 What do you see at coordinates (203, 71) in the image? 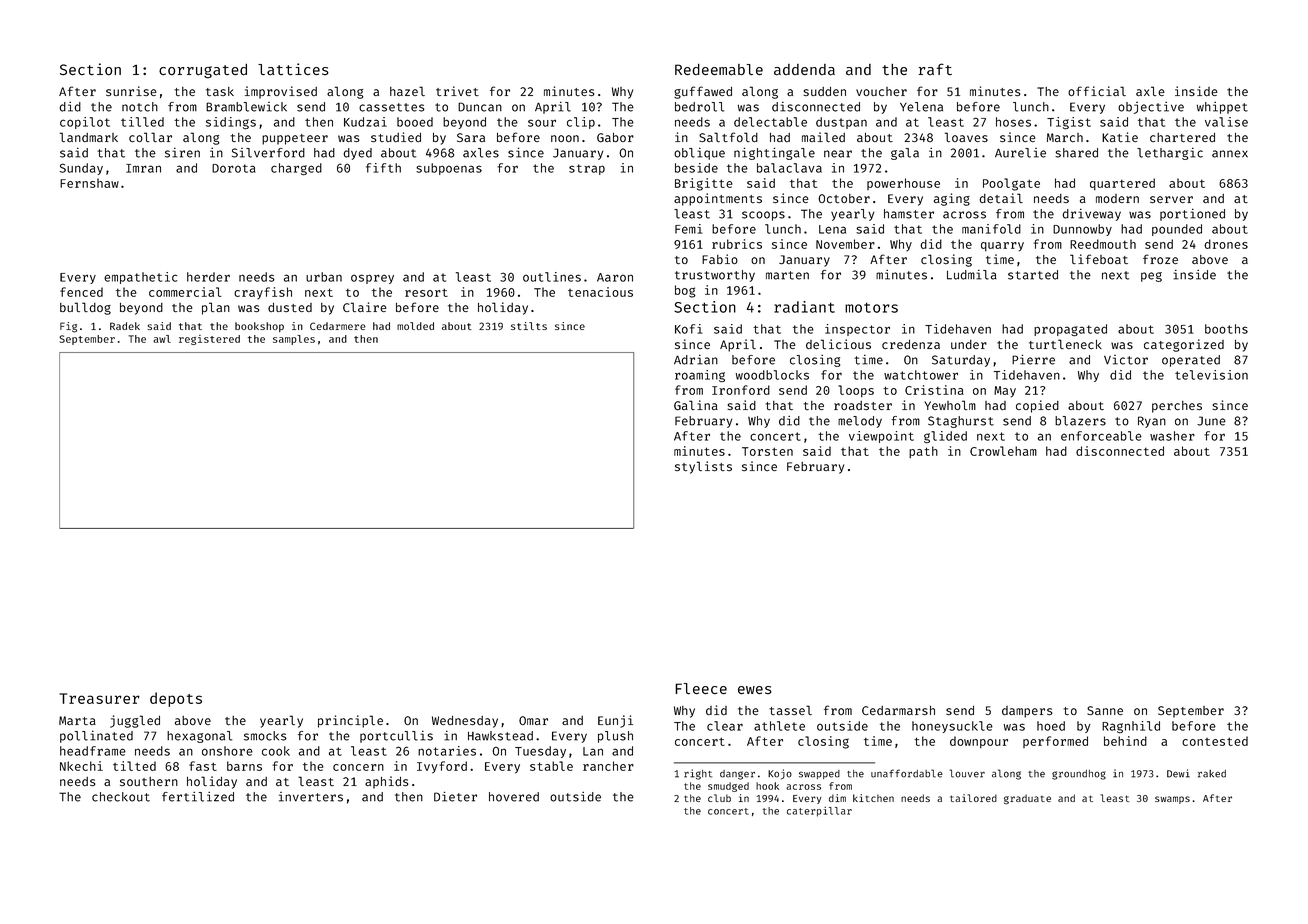
I see `corrugated` at bounding box center [203, 71].
